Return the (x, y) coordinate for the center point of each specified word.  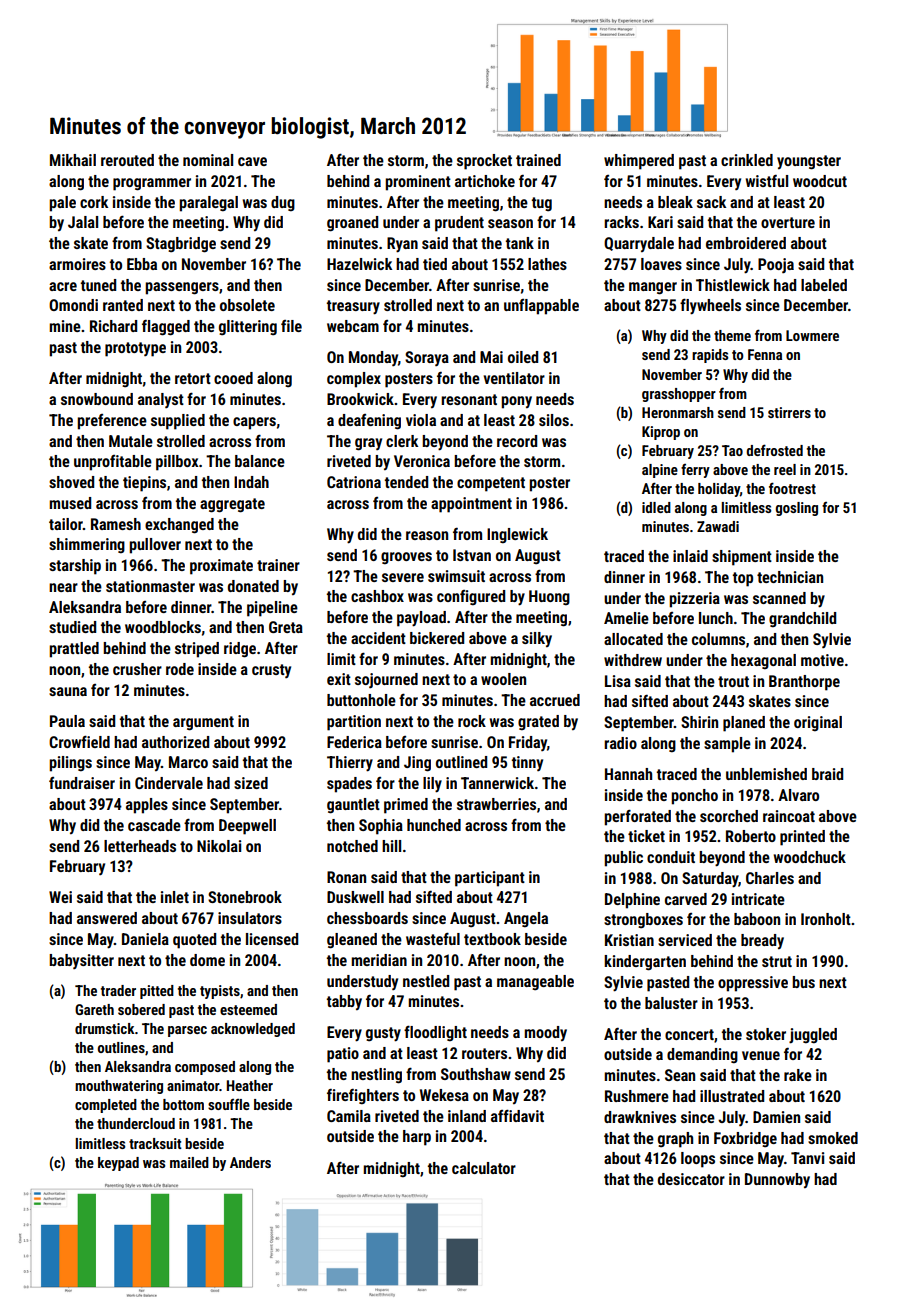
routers (484, 1053)
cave (252, 161)
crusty (271, 671)
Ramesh (116, 524)
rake (798, 1075)
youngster (809, 162)
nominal (208, 160)
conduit (671, 857)
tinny (527, 763)
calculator (484, 1168)
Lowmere (812, 335)
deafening (369, 422)
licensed (272, 939)
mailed (189, 1162)
